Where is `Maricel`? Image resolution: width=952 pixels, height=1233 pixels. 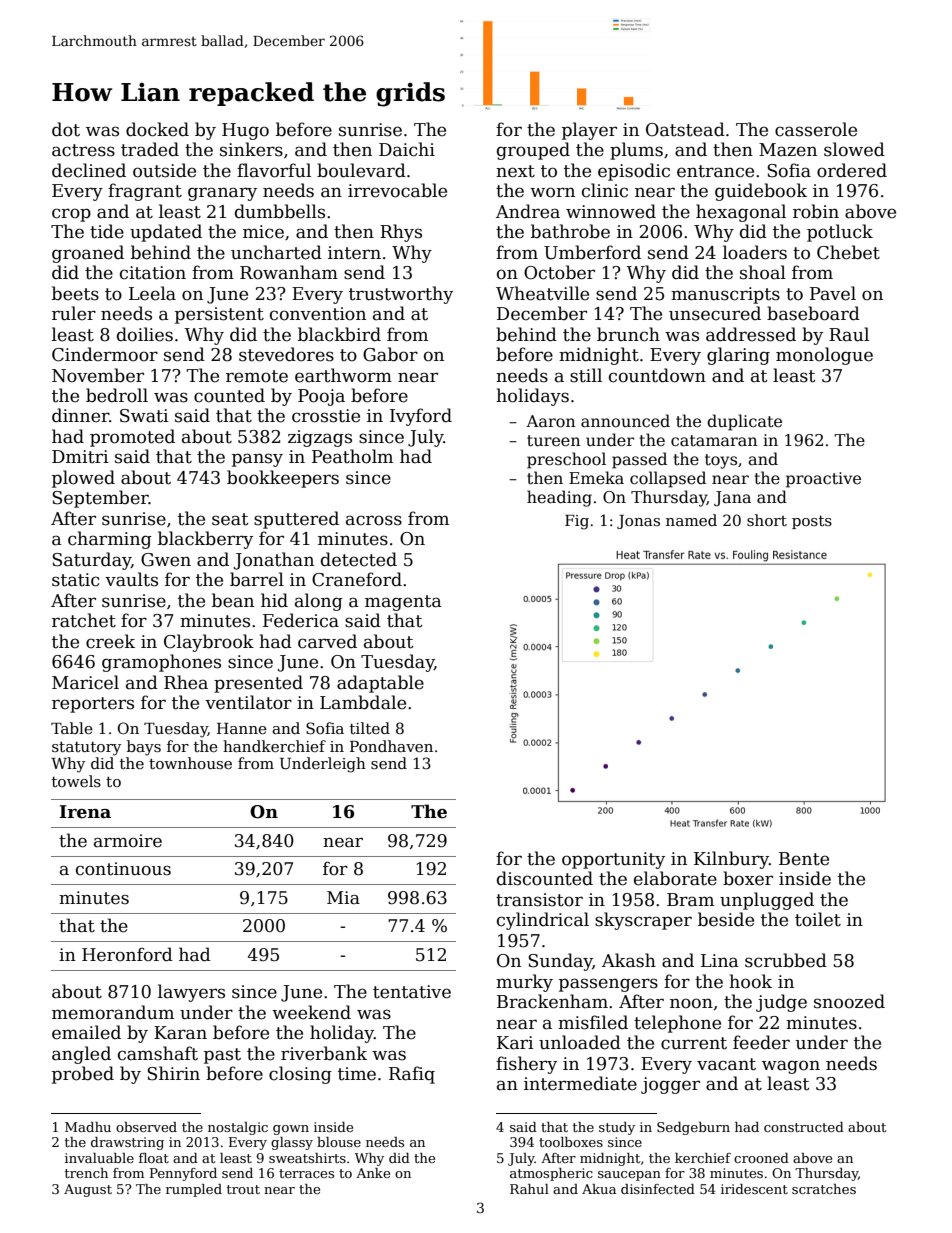 Maricel is located at coordinates (85, 682).
